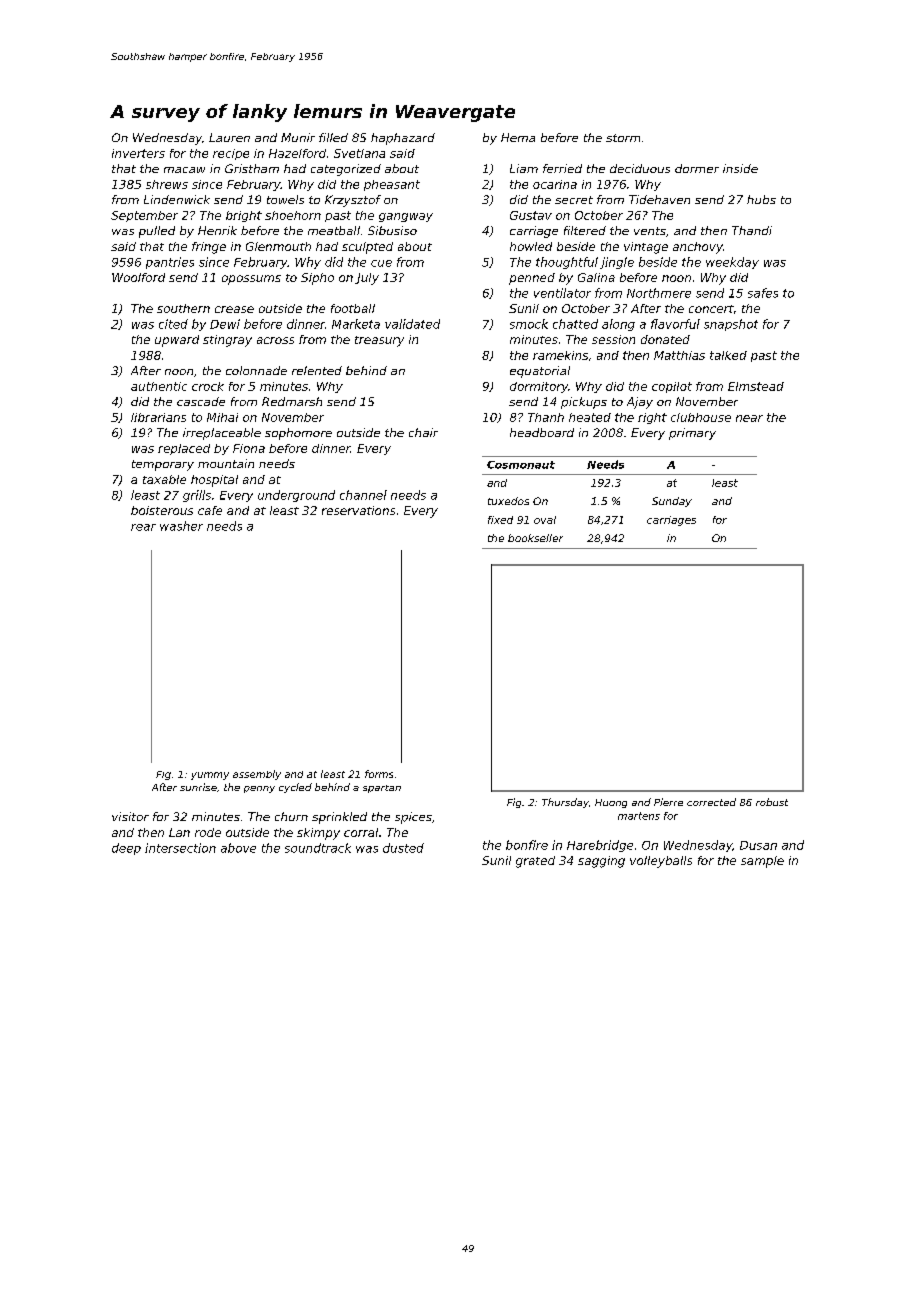 This page has width=924, height=1308. What do you see at coordinates (524, 168) in the page?
I see `Liam` at bounding box center [524, 168].
